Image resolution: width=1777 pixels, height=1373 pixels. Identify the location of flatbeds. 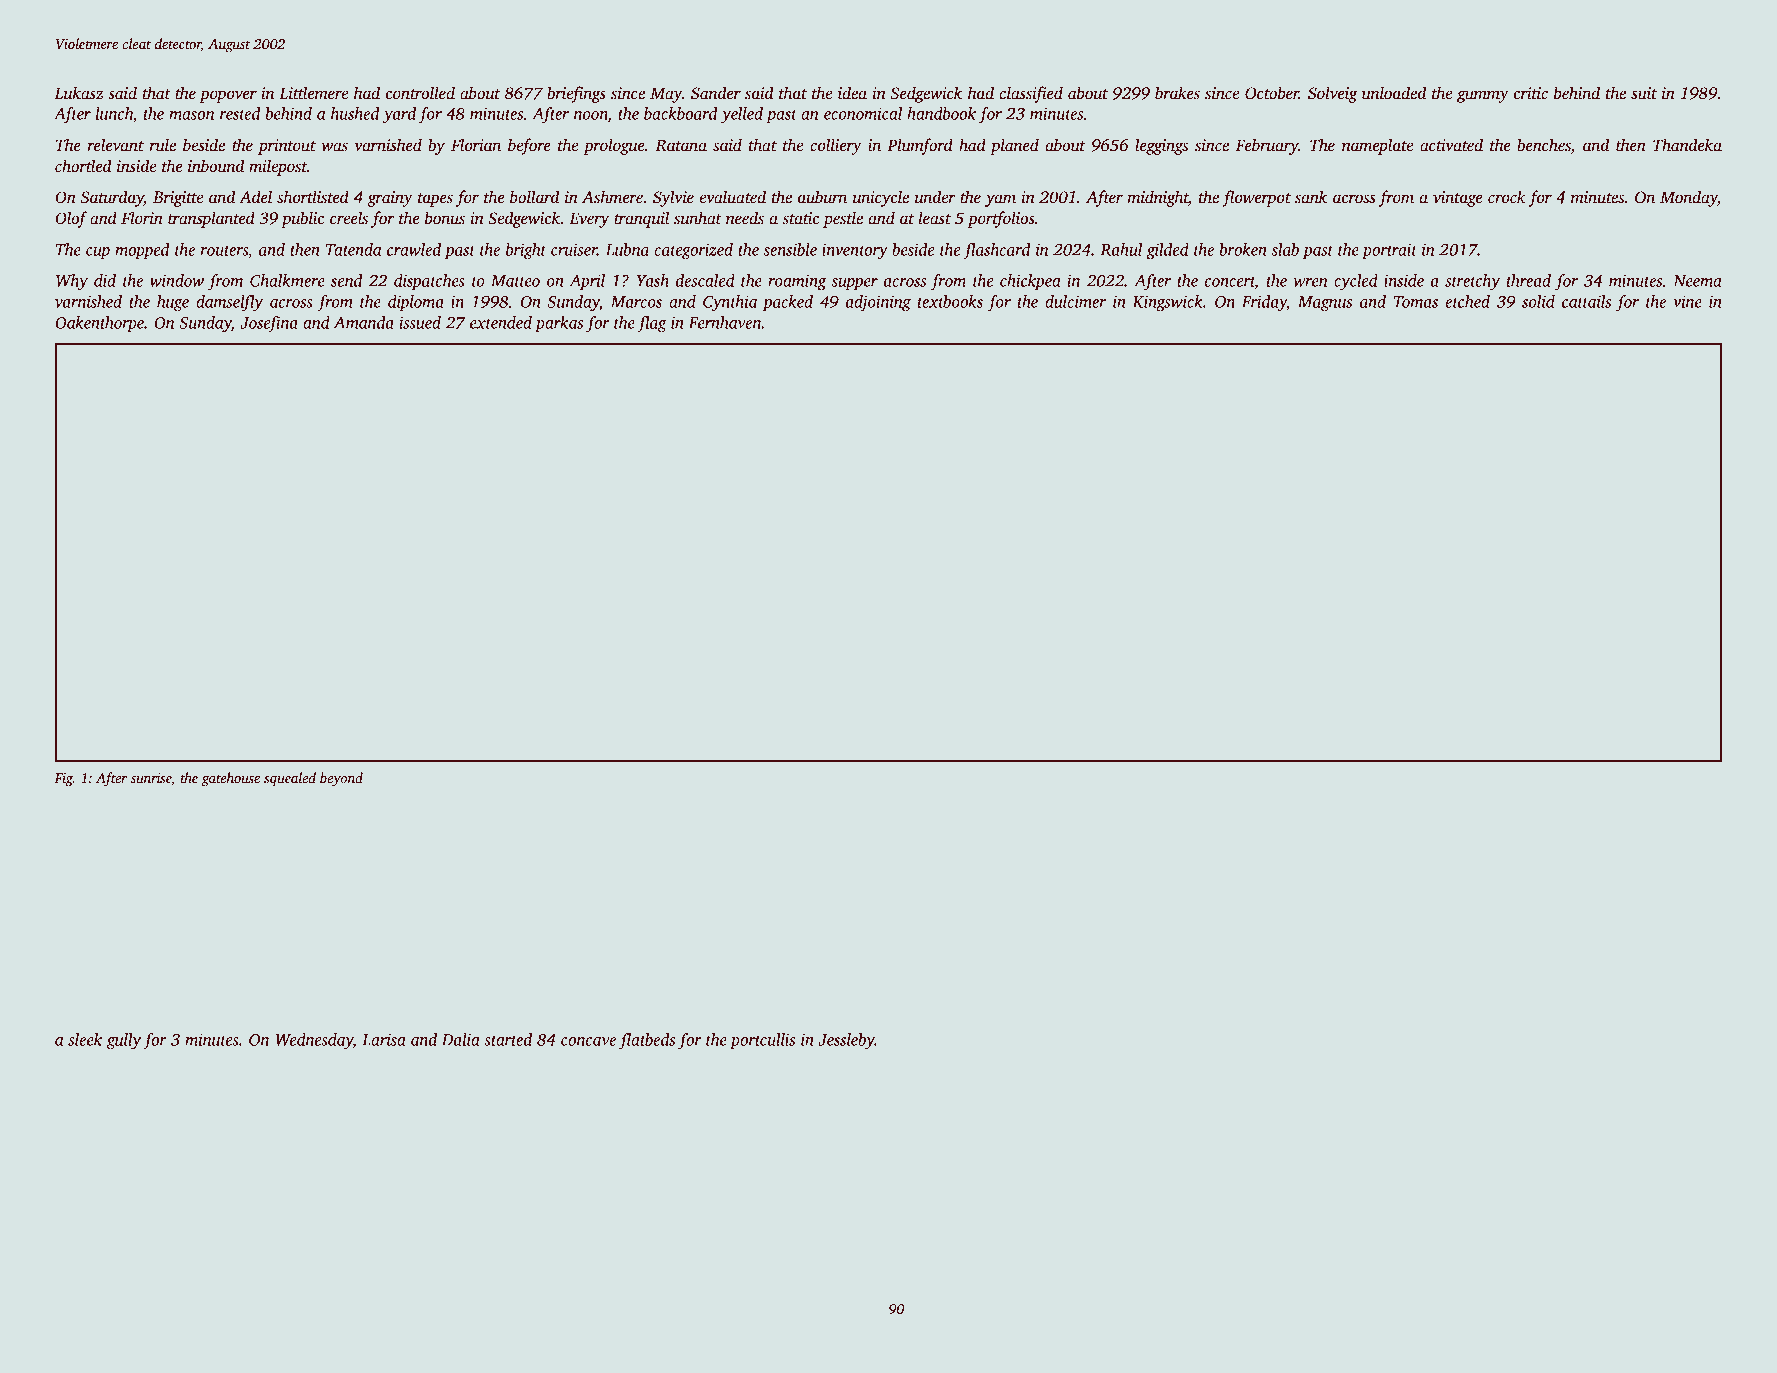
(647, 1041).
